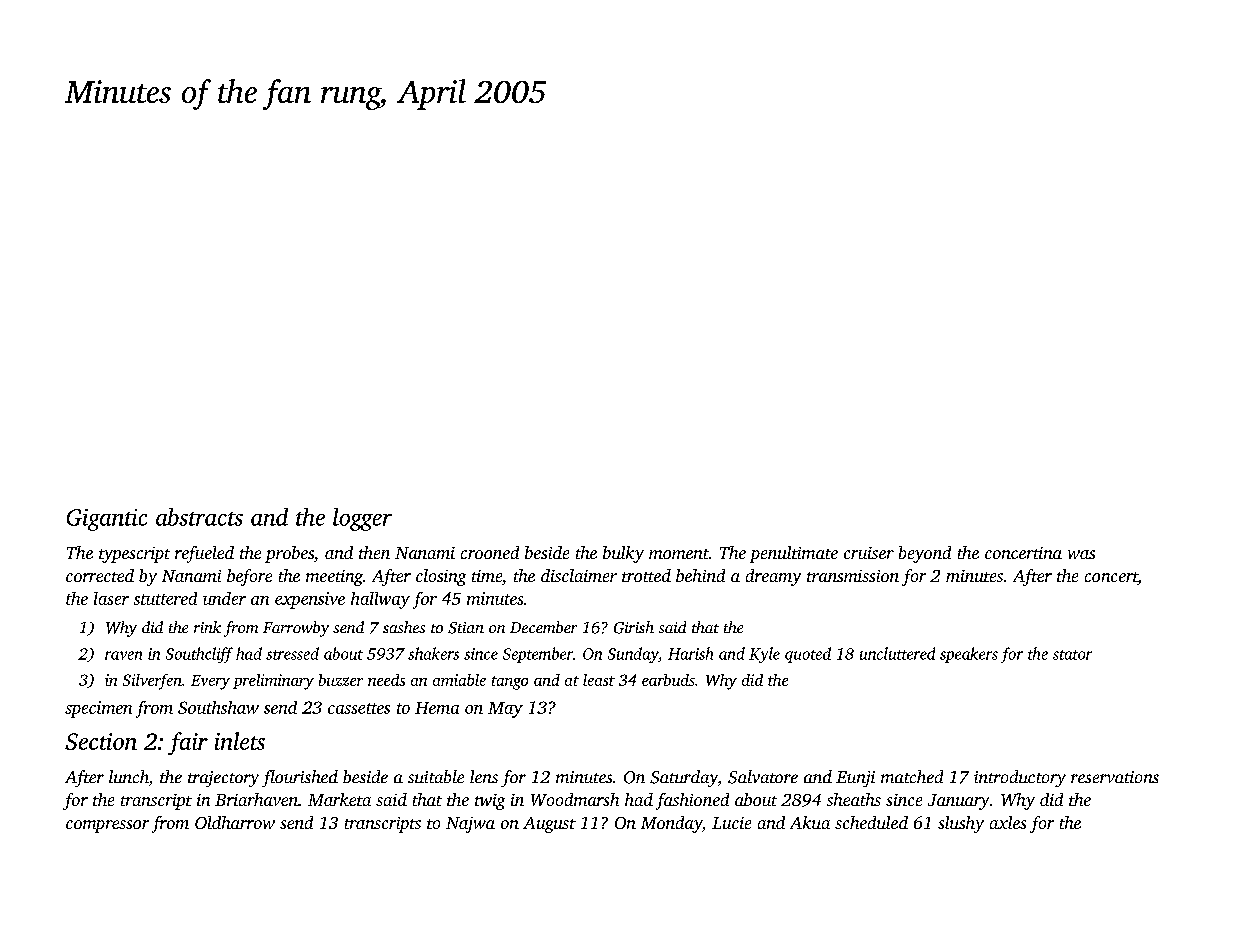 The image size is (1233, 952). Describe the element at coordinates (436, 776) in the page. I see `suitable` at that location.
